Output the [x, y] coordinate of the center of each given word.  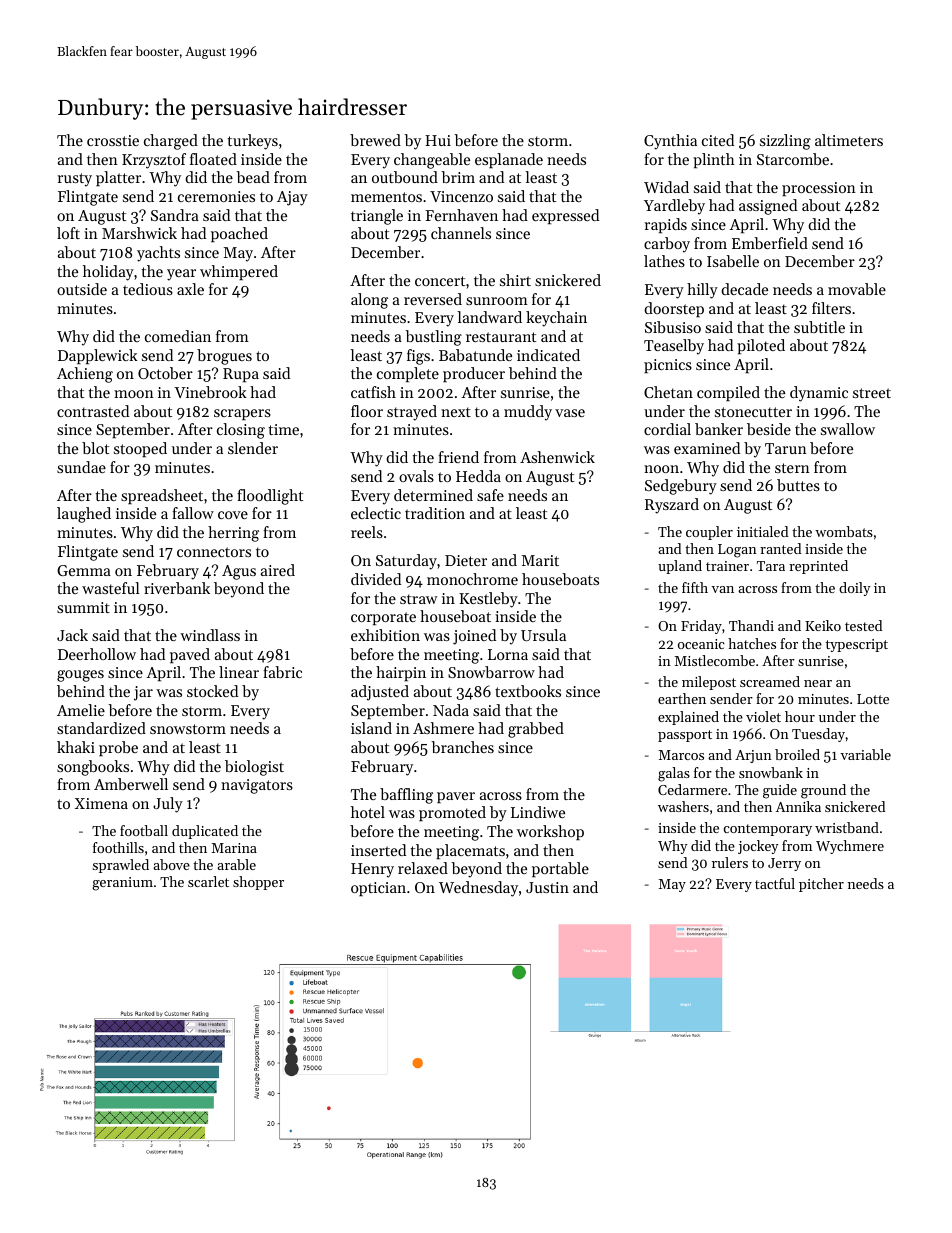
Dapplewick [98, 356]
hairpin [401, 673]
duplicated [205, 832]
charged [171, 142]
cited [718, 140]
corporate [383, 618]
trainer [727, 566]
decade [744, 289]
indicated [548, 355]
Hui [438, 140]
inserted [378, 850]
